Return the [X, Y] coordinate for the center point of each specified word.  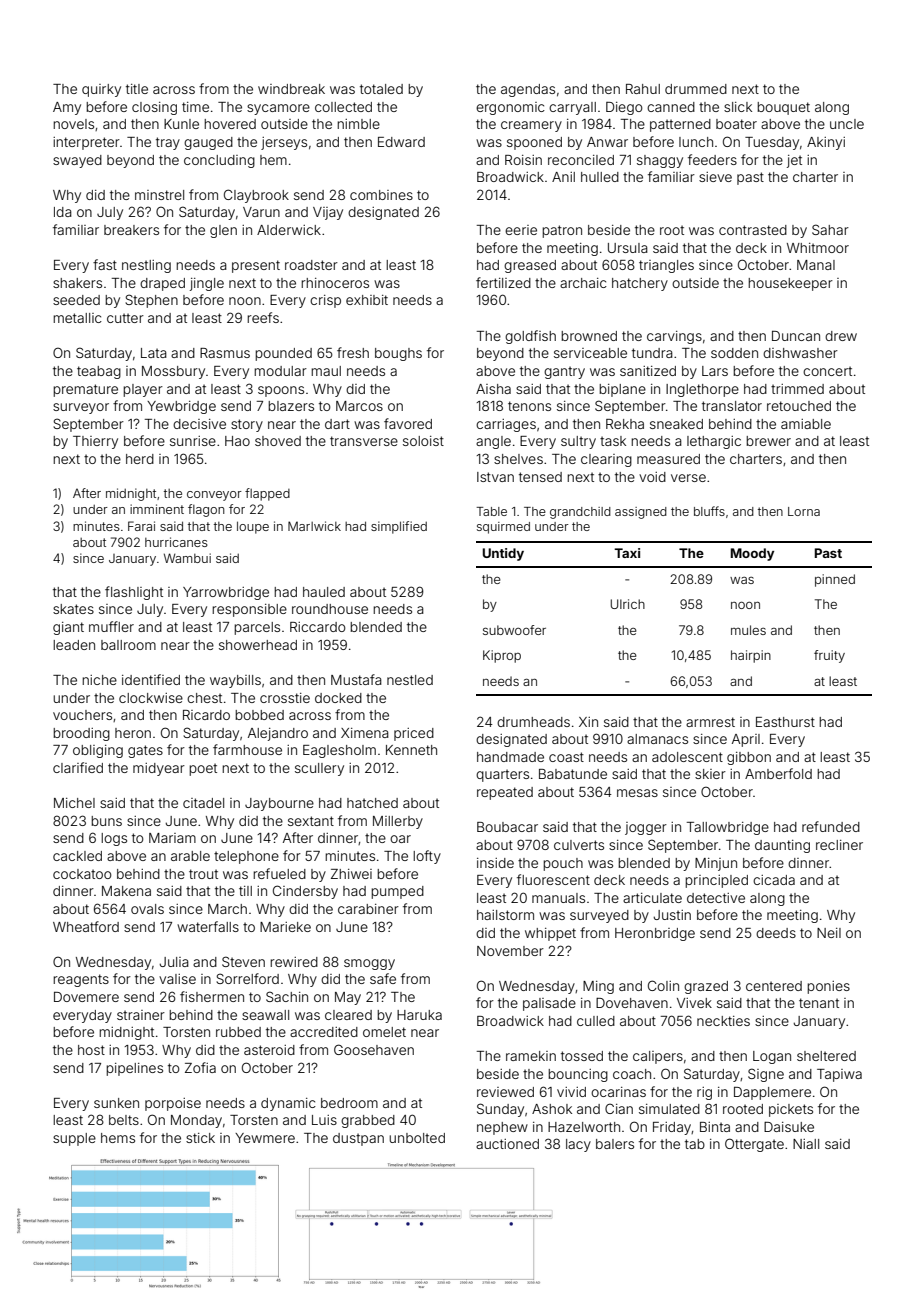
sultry [578, 442]
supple [74, 1139]
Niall [806, 1144]
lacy [578, 1145]
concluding [219, 161]
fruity [829, 656]
